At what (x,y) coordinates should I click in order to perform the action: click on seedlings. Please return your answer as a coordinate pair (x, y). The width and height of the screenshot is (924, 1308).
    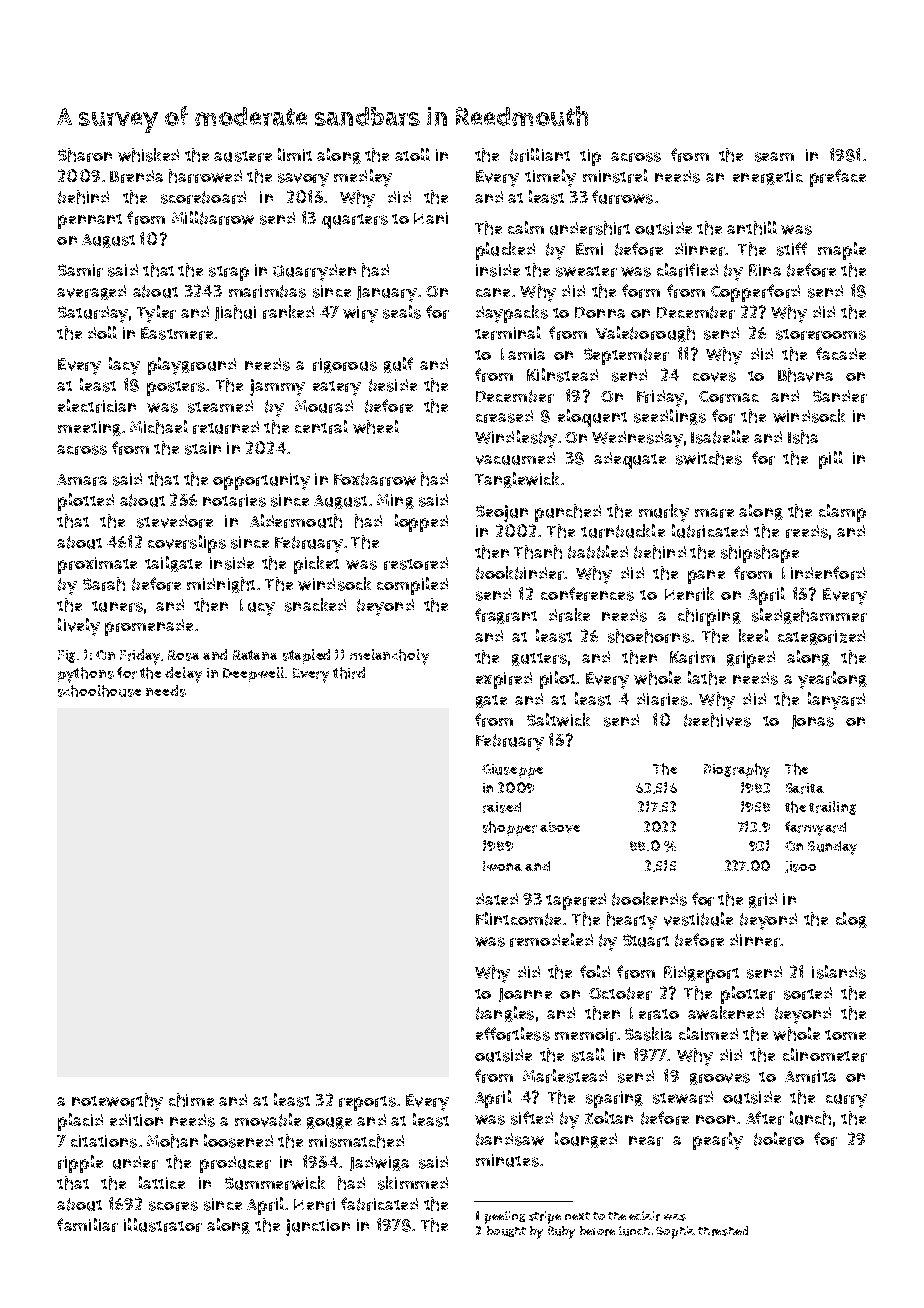
    Looking at the image, I should click on (670, 417).
